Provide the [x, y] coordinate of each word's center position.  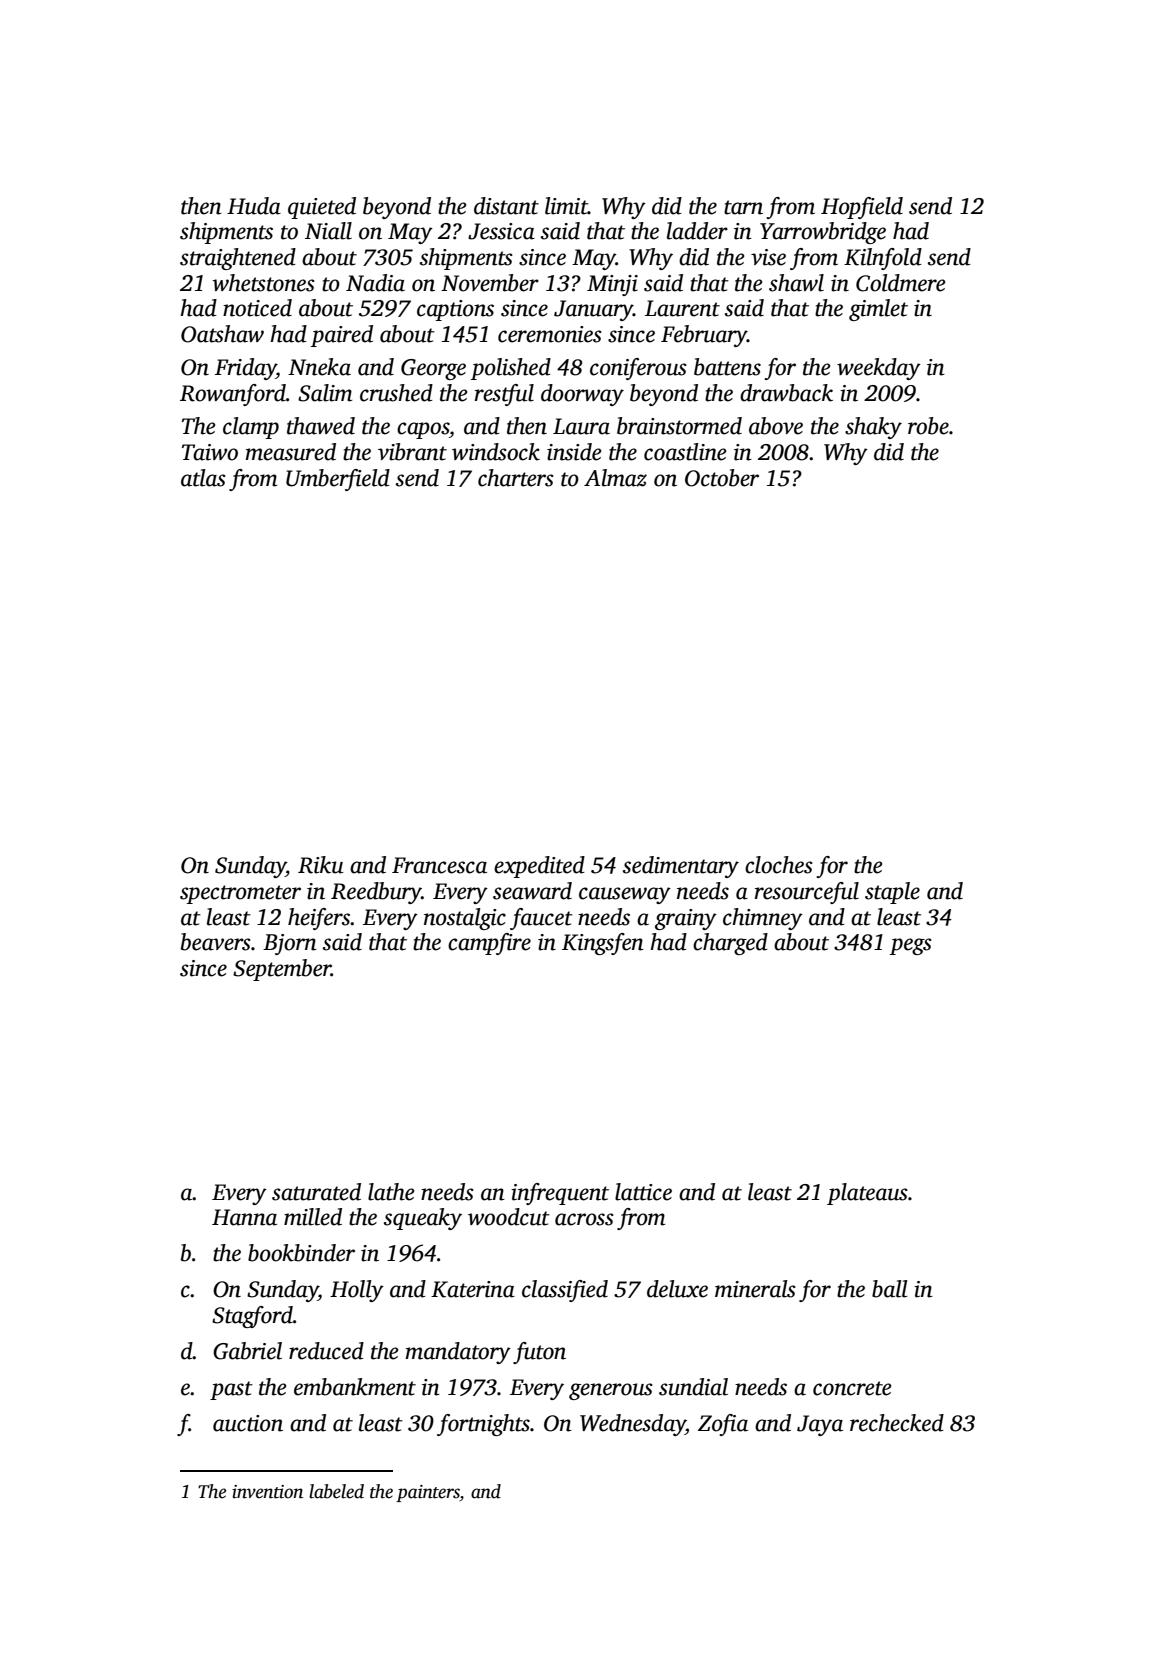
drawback [786, 393]
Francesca [439, 865]
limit [566, 206]
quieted [322, 208]
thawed [321, 426]
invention [267, 1492]
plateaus [867, 1194]
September [282, 970]
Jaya [820, 1425]
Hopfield [862, 208]
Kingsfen [603, 944]
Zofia [723, 1425]
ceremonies [550, 334]
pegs [911, 946]
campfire [489, 944]
